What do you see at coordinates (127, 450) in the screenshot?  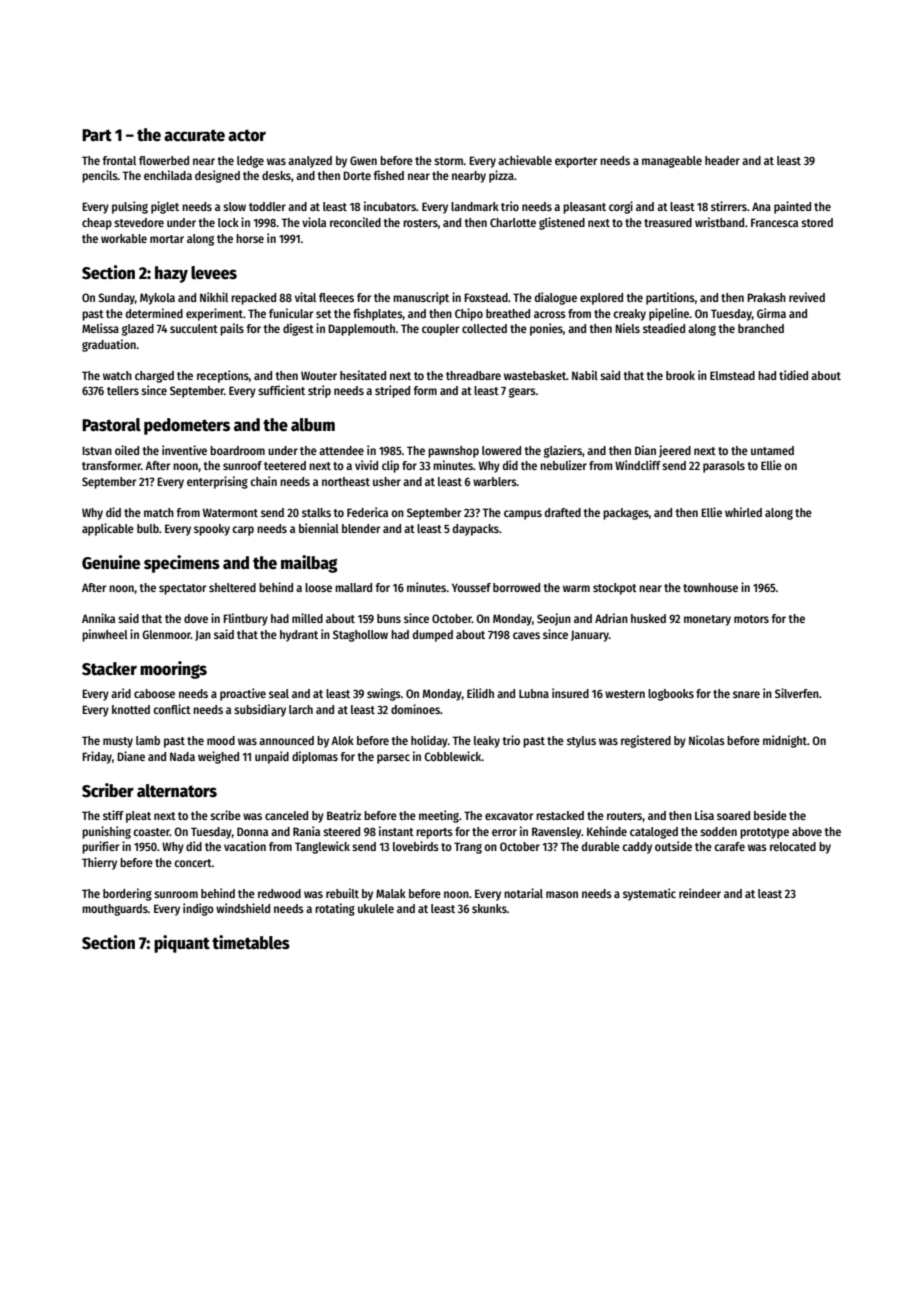 I see `oiled` at bounding box center [127, 450].
